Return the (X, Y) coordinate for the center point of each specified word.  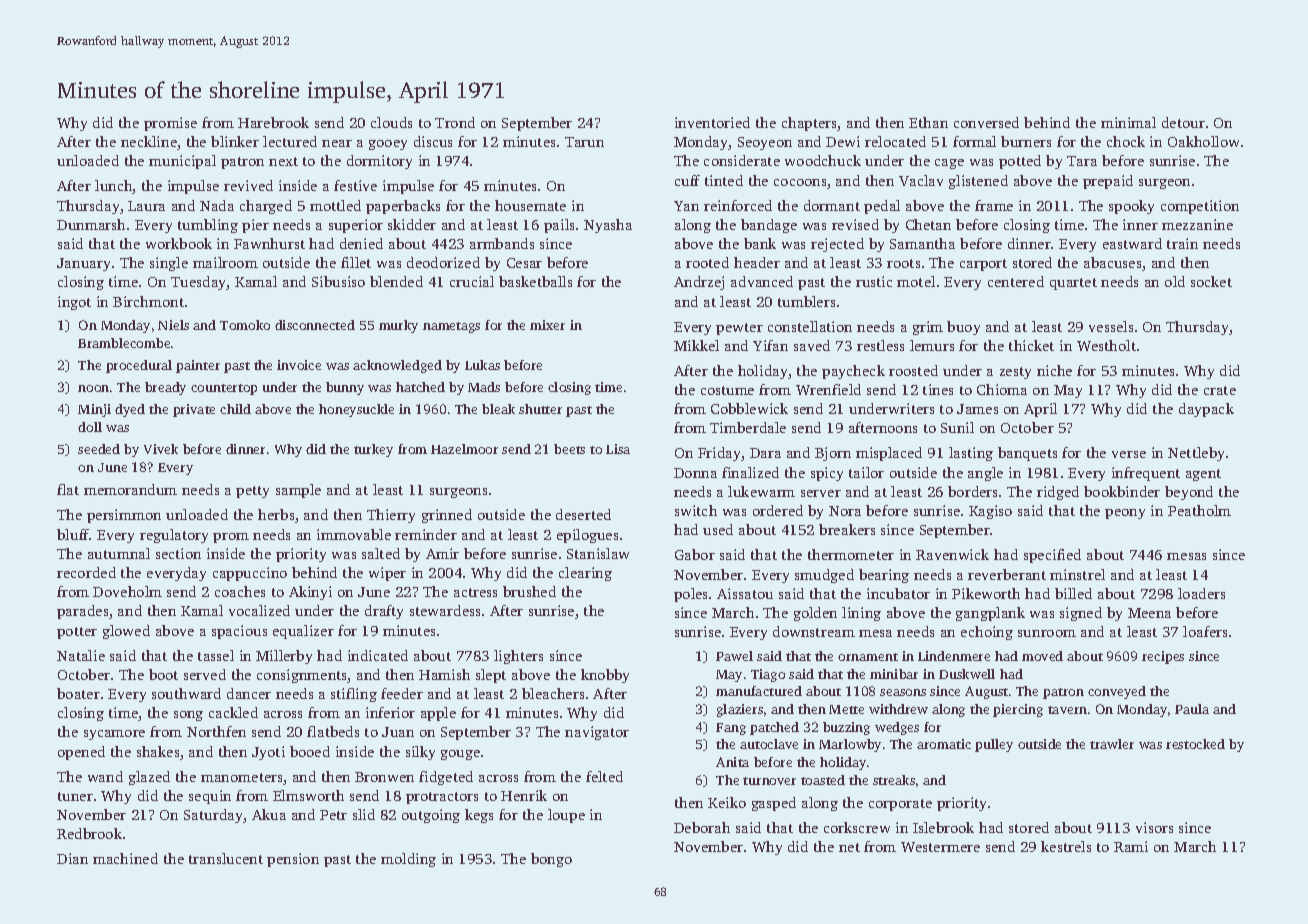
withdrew (898, 709)
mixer (547, 325)
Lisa (618, 449)
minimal (1128, 122)
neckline (149, 141)
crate (1220, 390)
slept (491, 676)
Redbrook (89, 833)
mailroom (225, 262)
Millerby (284, 657)
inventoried (712, 122)
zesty (1015, 373)
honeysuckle (356, 410)
